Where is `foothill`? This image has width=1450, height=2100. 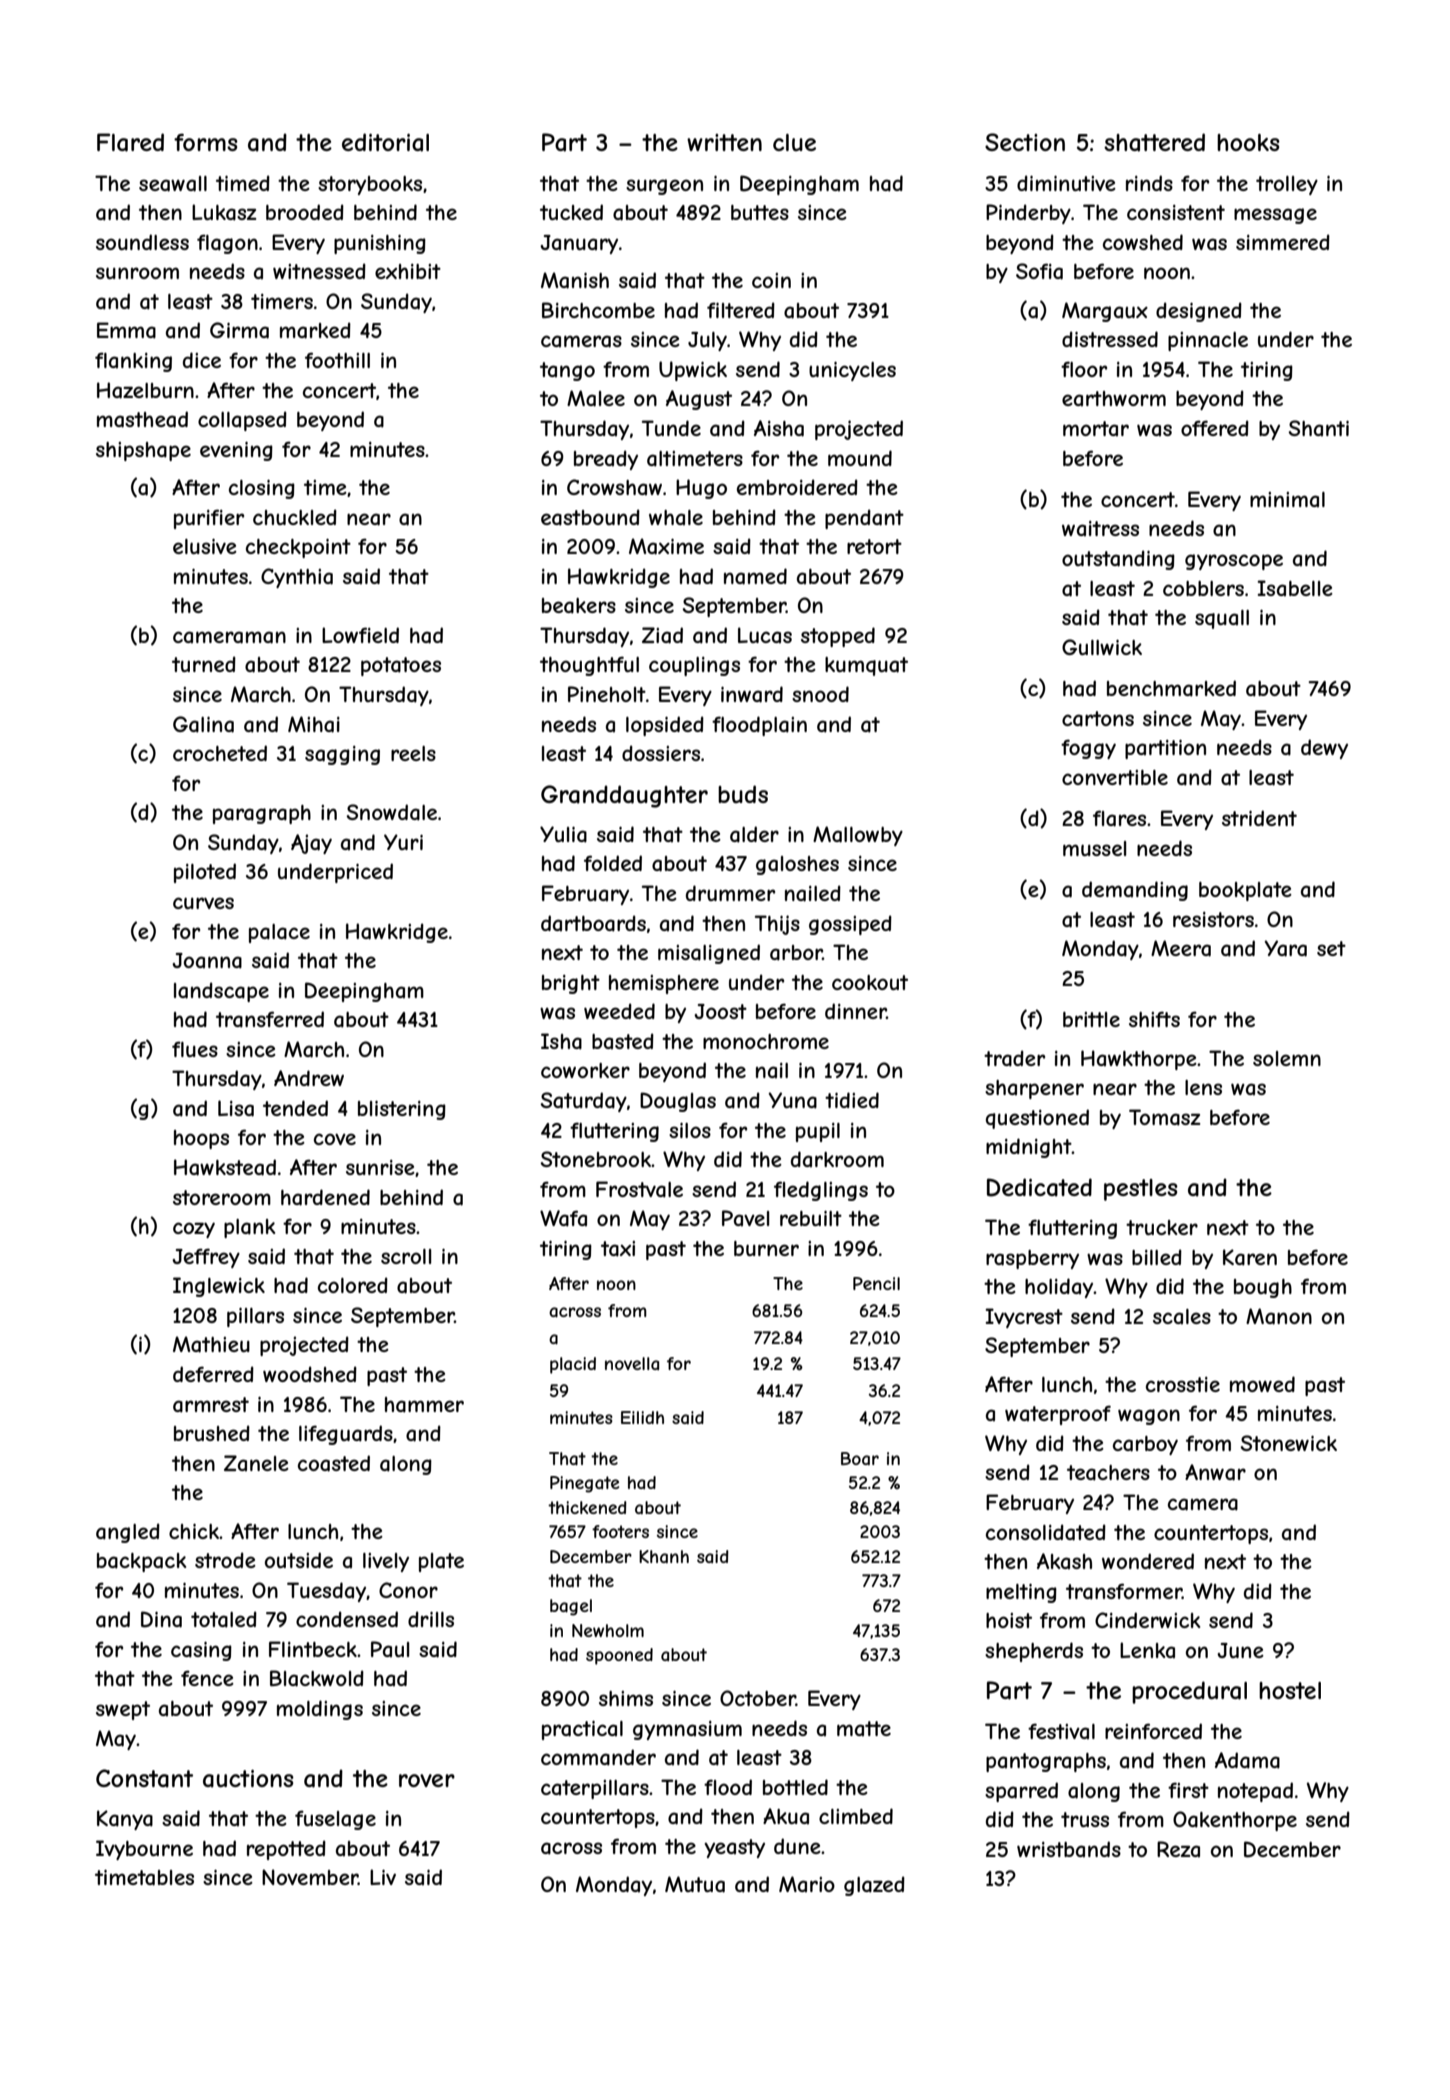 foothill is located at coordinates (337, 360).
